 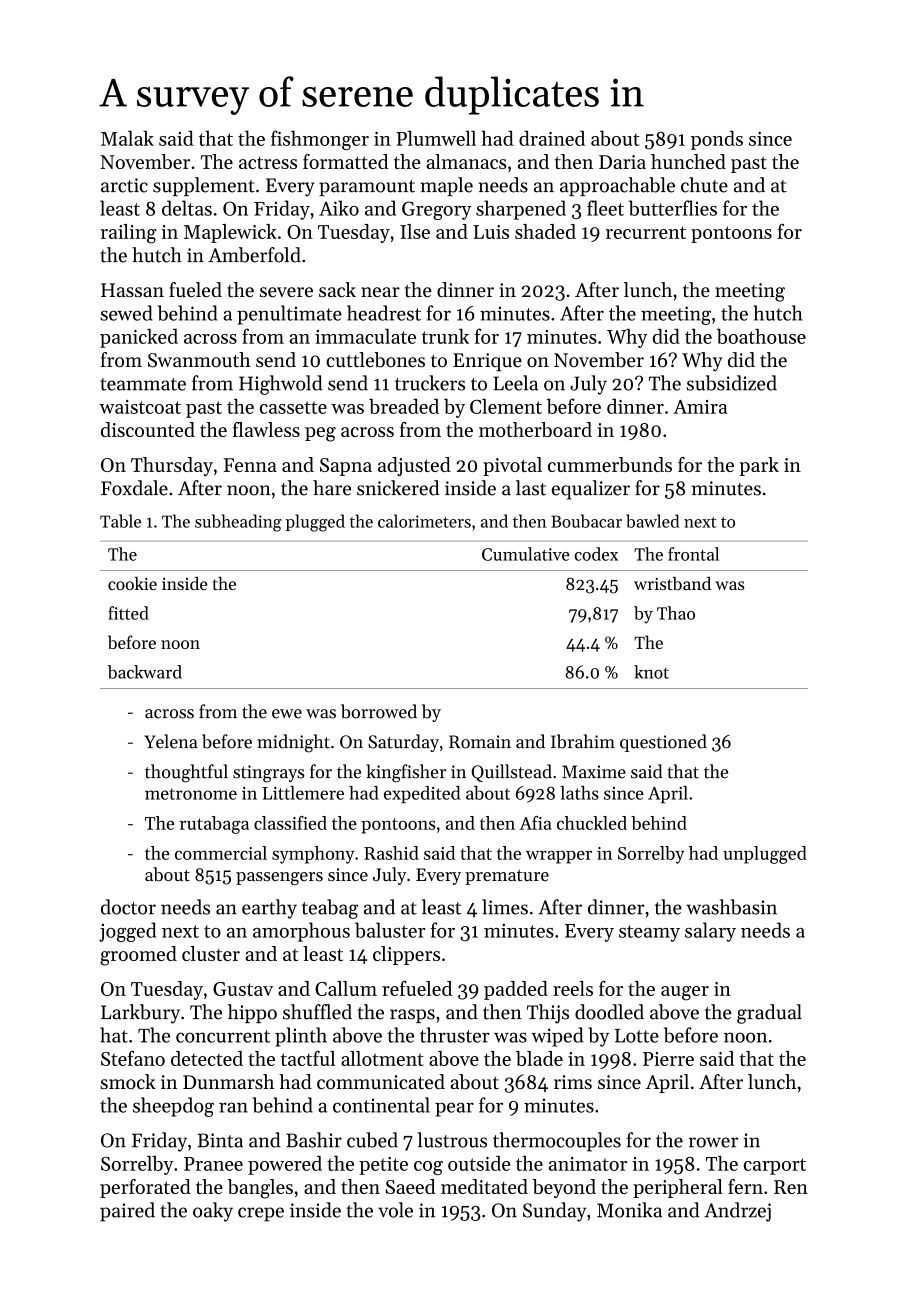 What do you see at coordinates (454, 1109) in the page?
I see `pear` at bounding box center [454, 1109].
